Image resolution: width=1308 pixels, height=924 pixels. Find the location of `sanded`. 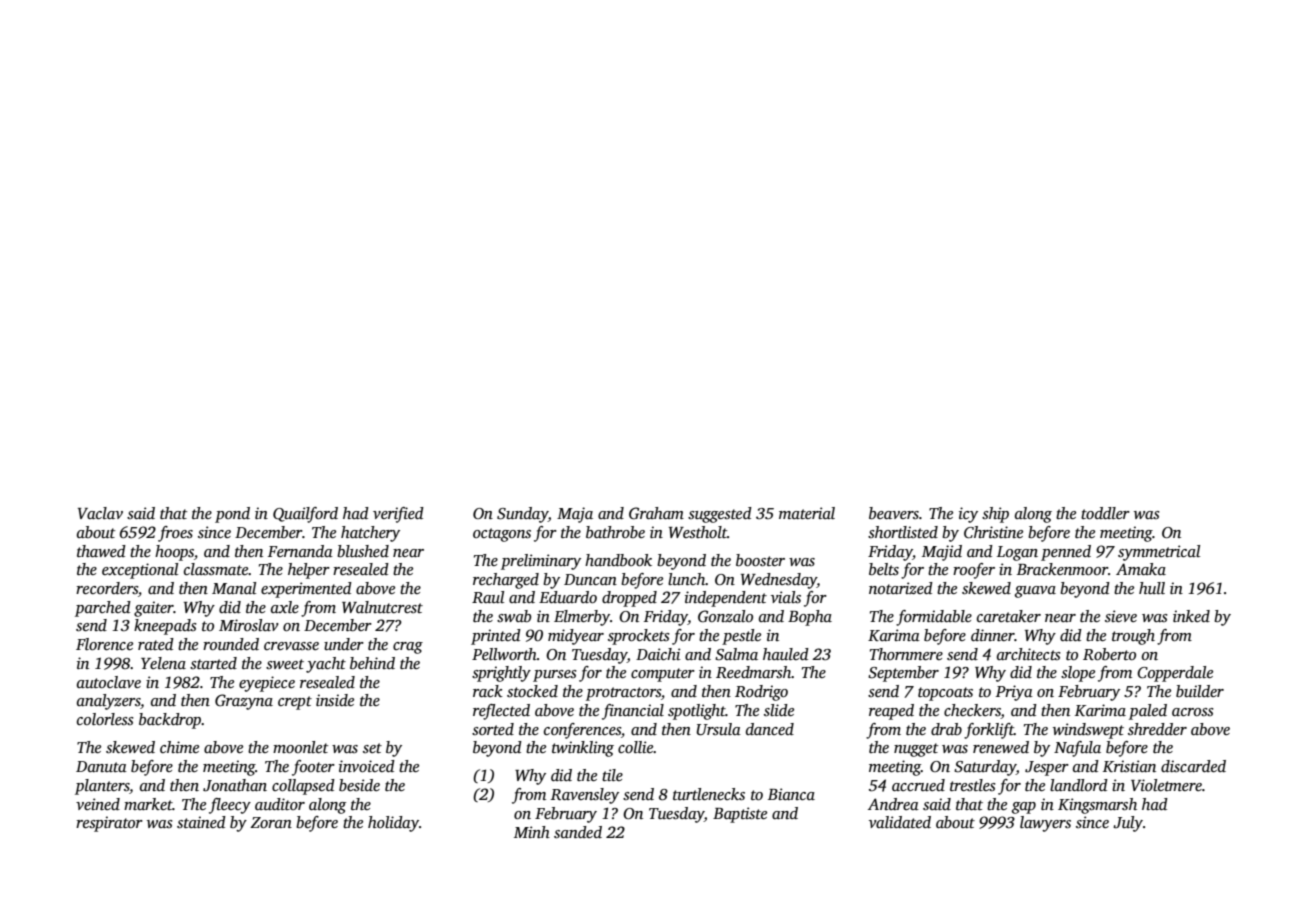

sanded is located at coordinates (578, 832).
